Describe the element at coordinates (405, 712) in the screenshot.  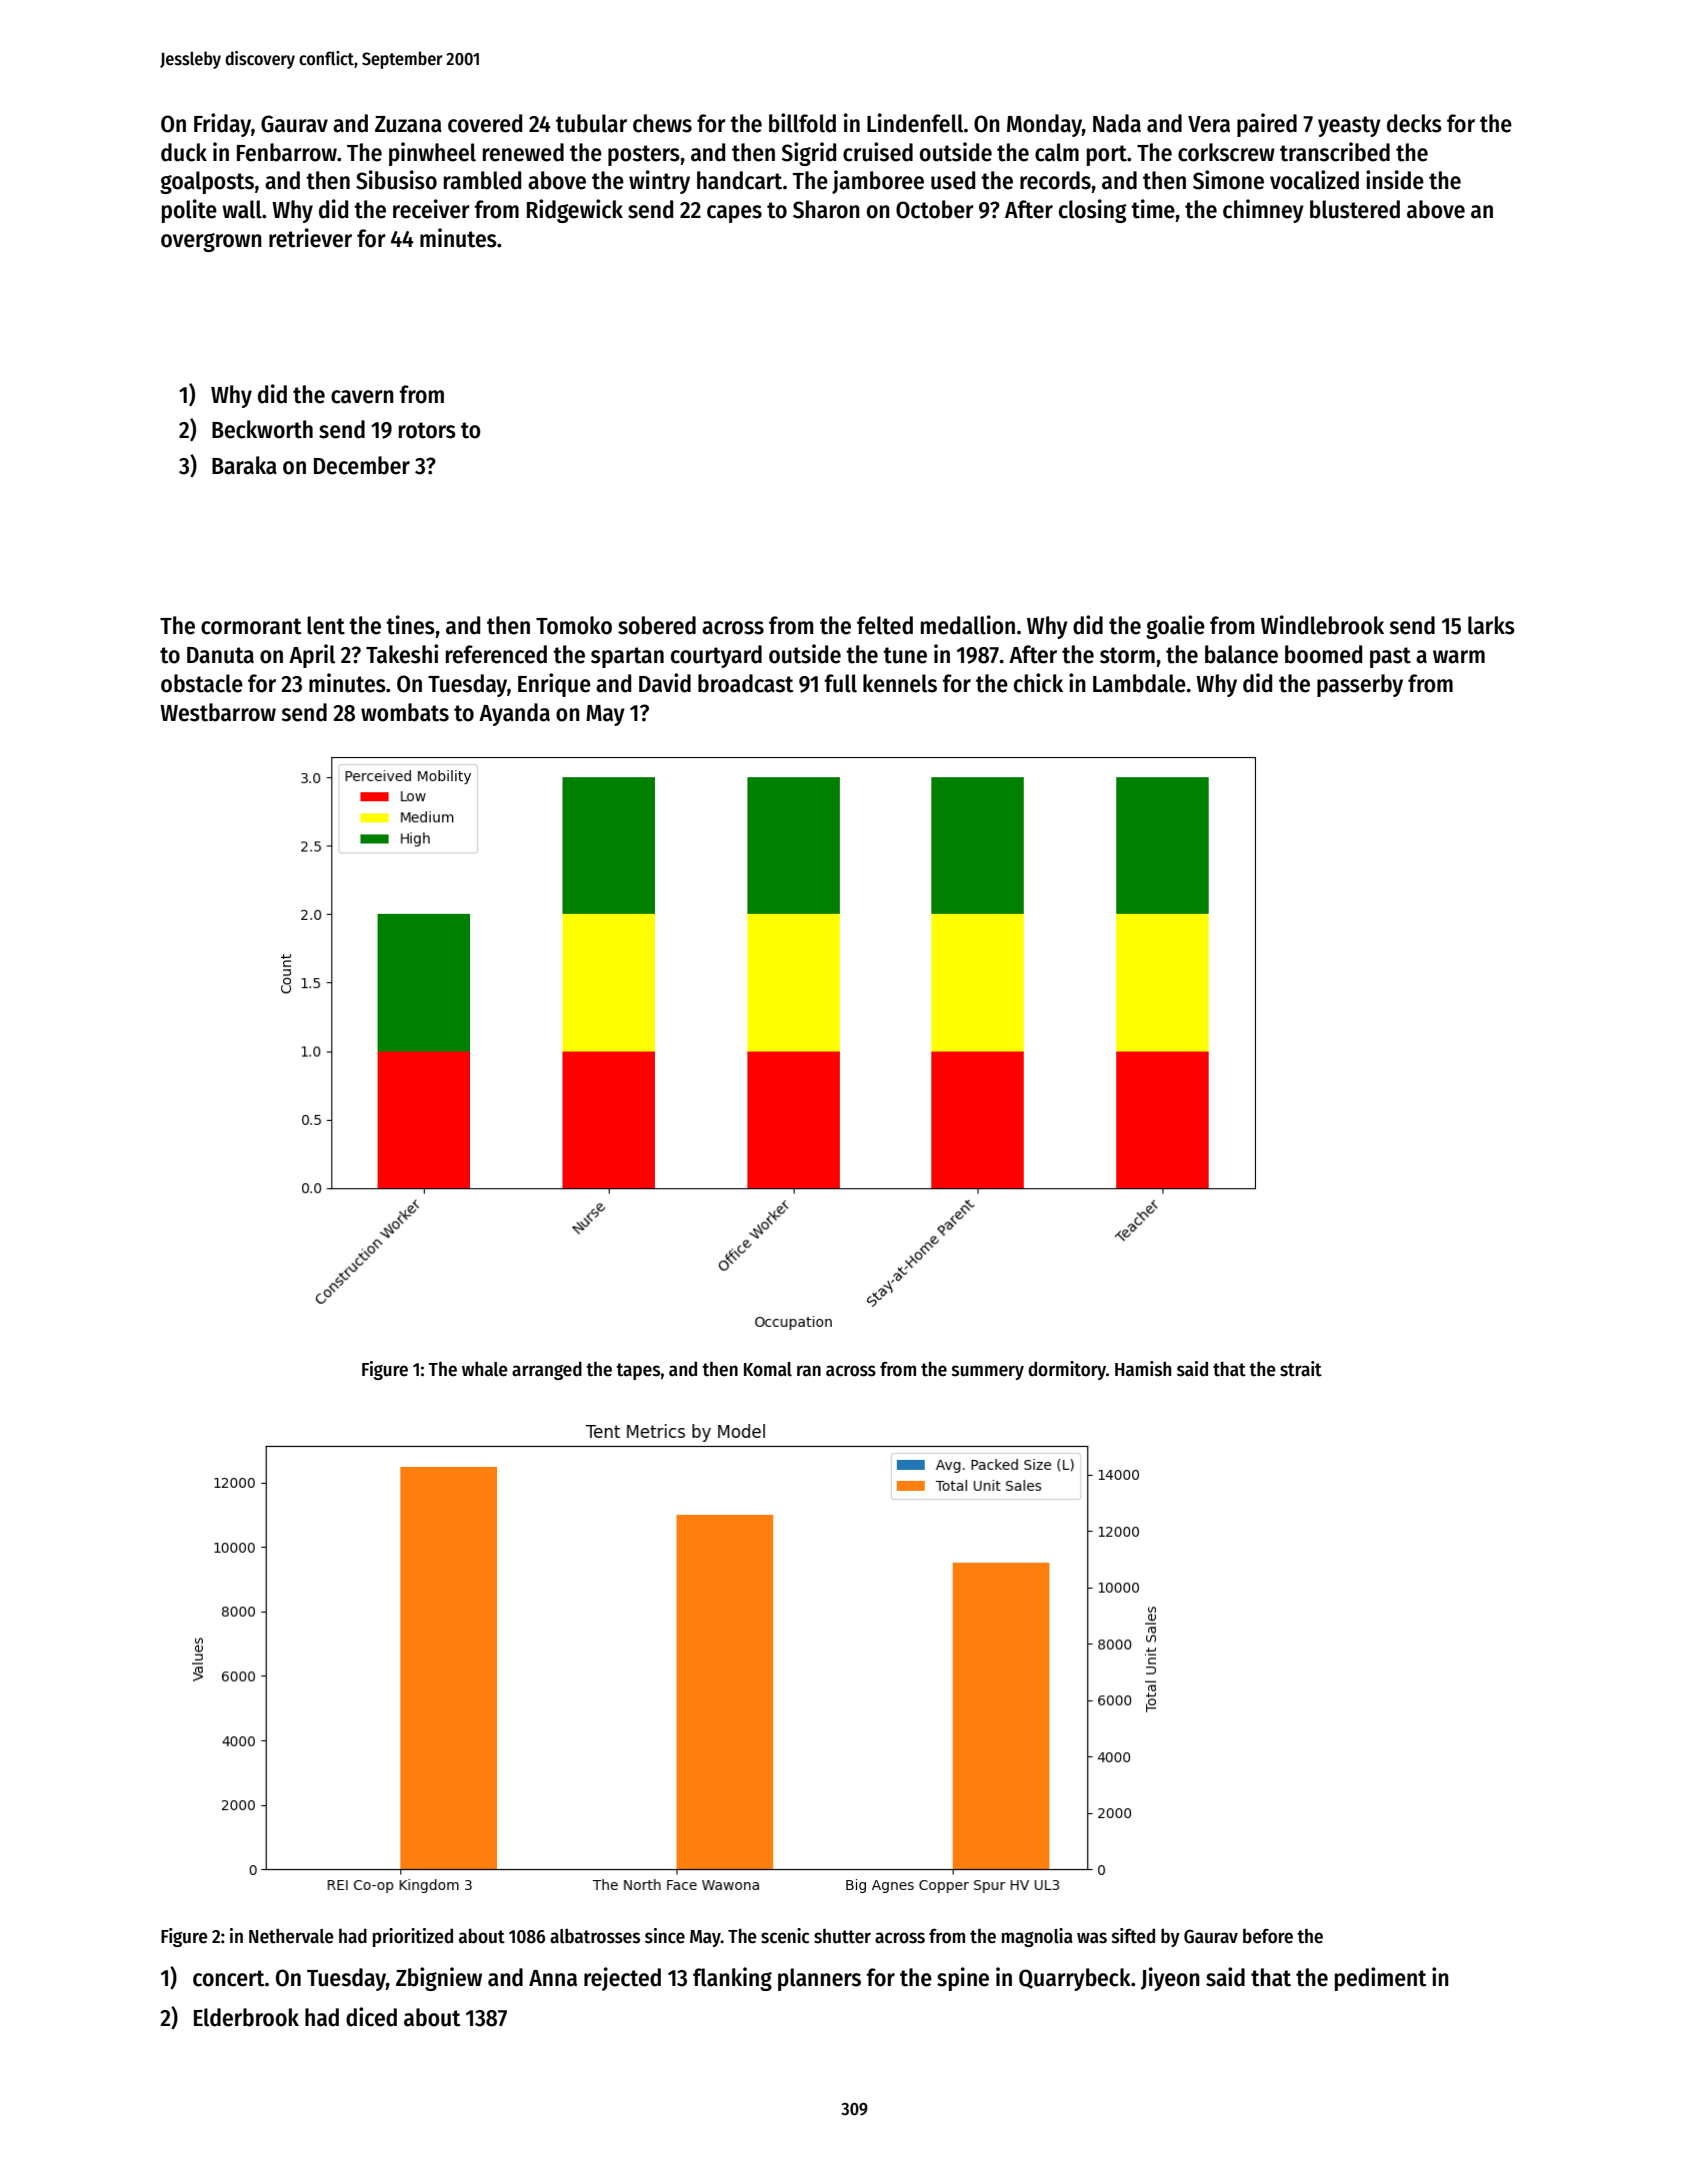
I see `wombats` at that location.
